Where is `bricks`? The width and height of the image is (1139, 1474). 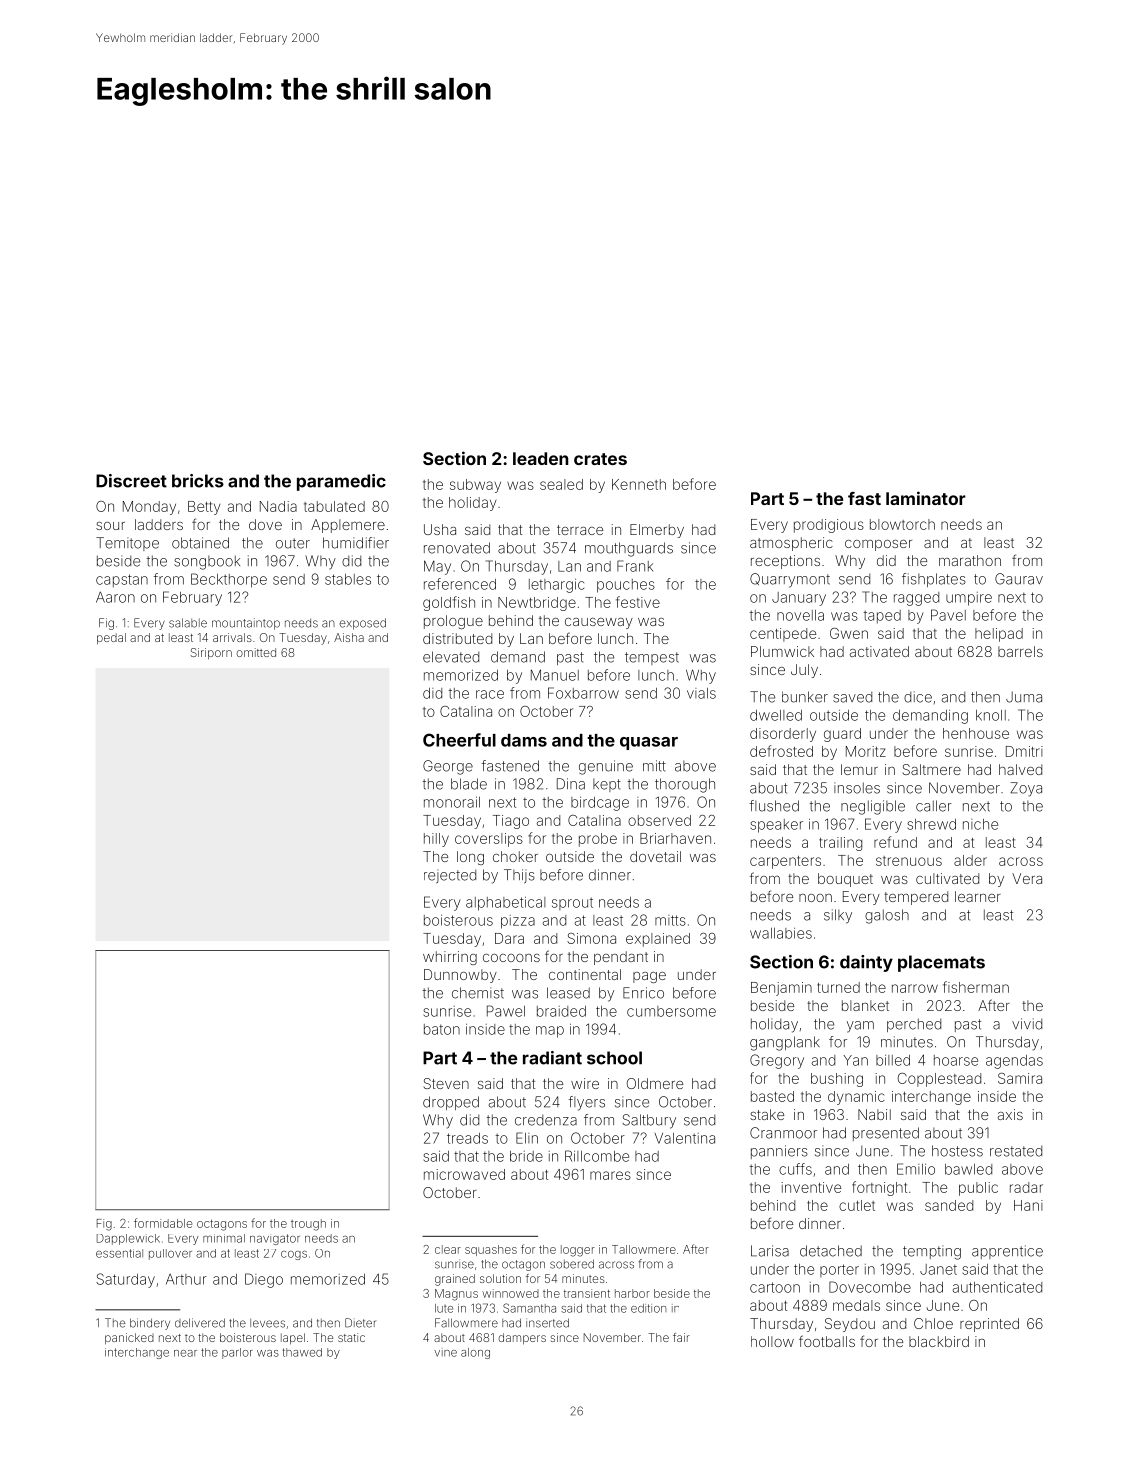
bricks is located at coordinates (198, 481).
